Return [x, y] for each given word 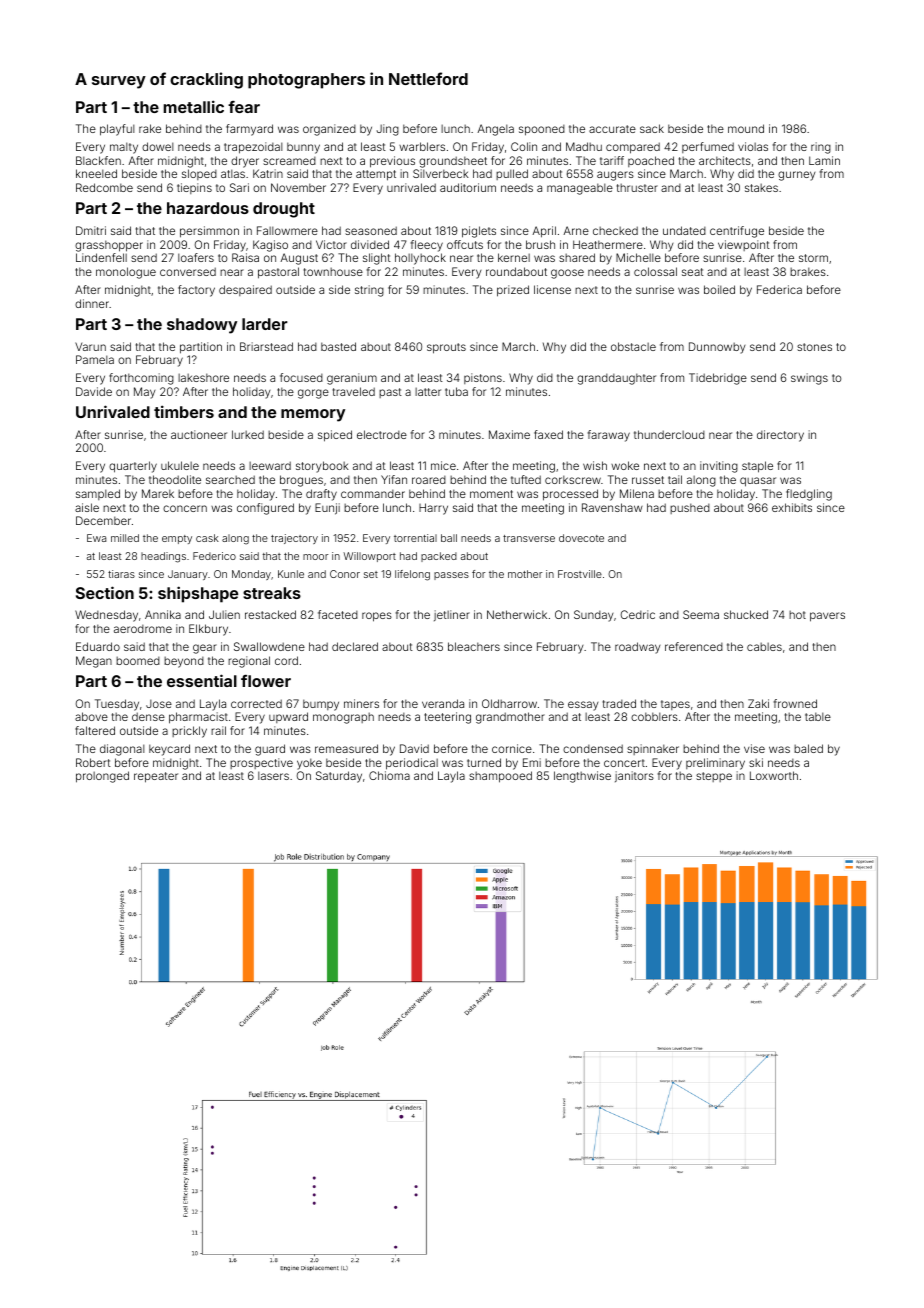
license [552, 289]
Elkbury [208, 630]
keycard [169, 750]
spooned [542, 130]
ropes [377, 617]
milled [125, 538]
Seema [701, 614]
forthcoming [141, 379]
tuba [456, 391]
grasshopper [109, 246]
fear [244, 107]
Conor [345, 574]
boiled [719, 289]
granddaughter [616, 379]
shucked [746, 614]
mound [746, 128]
